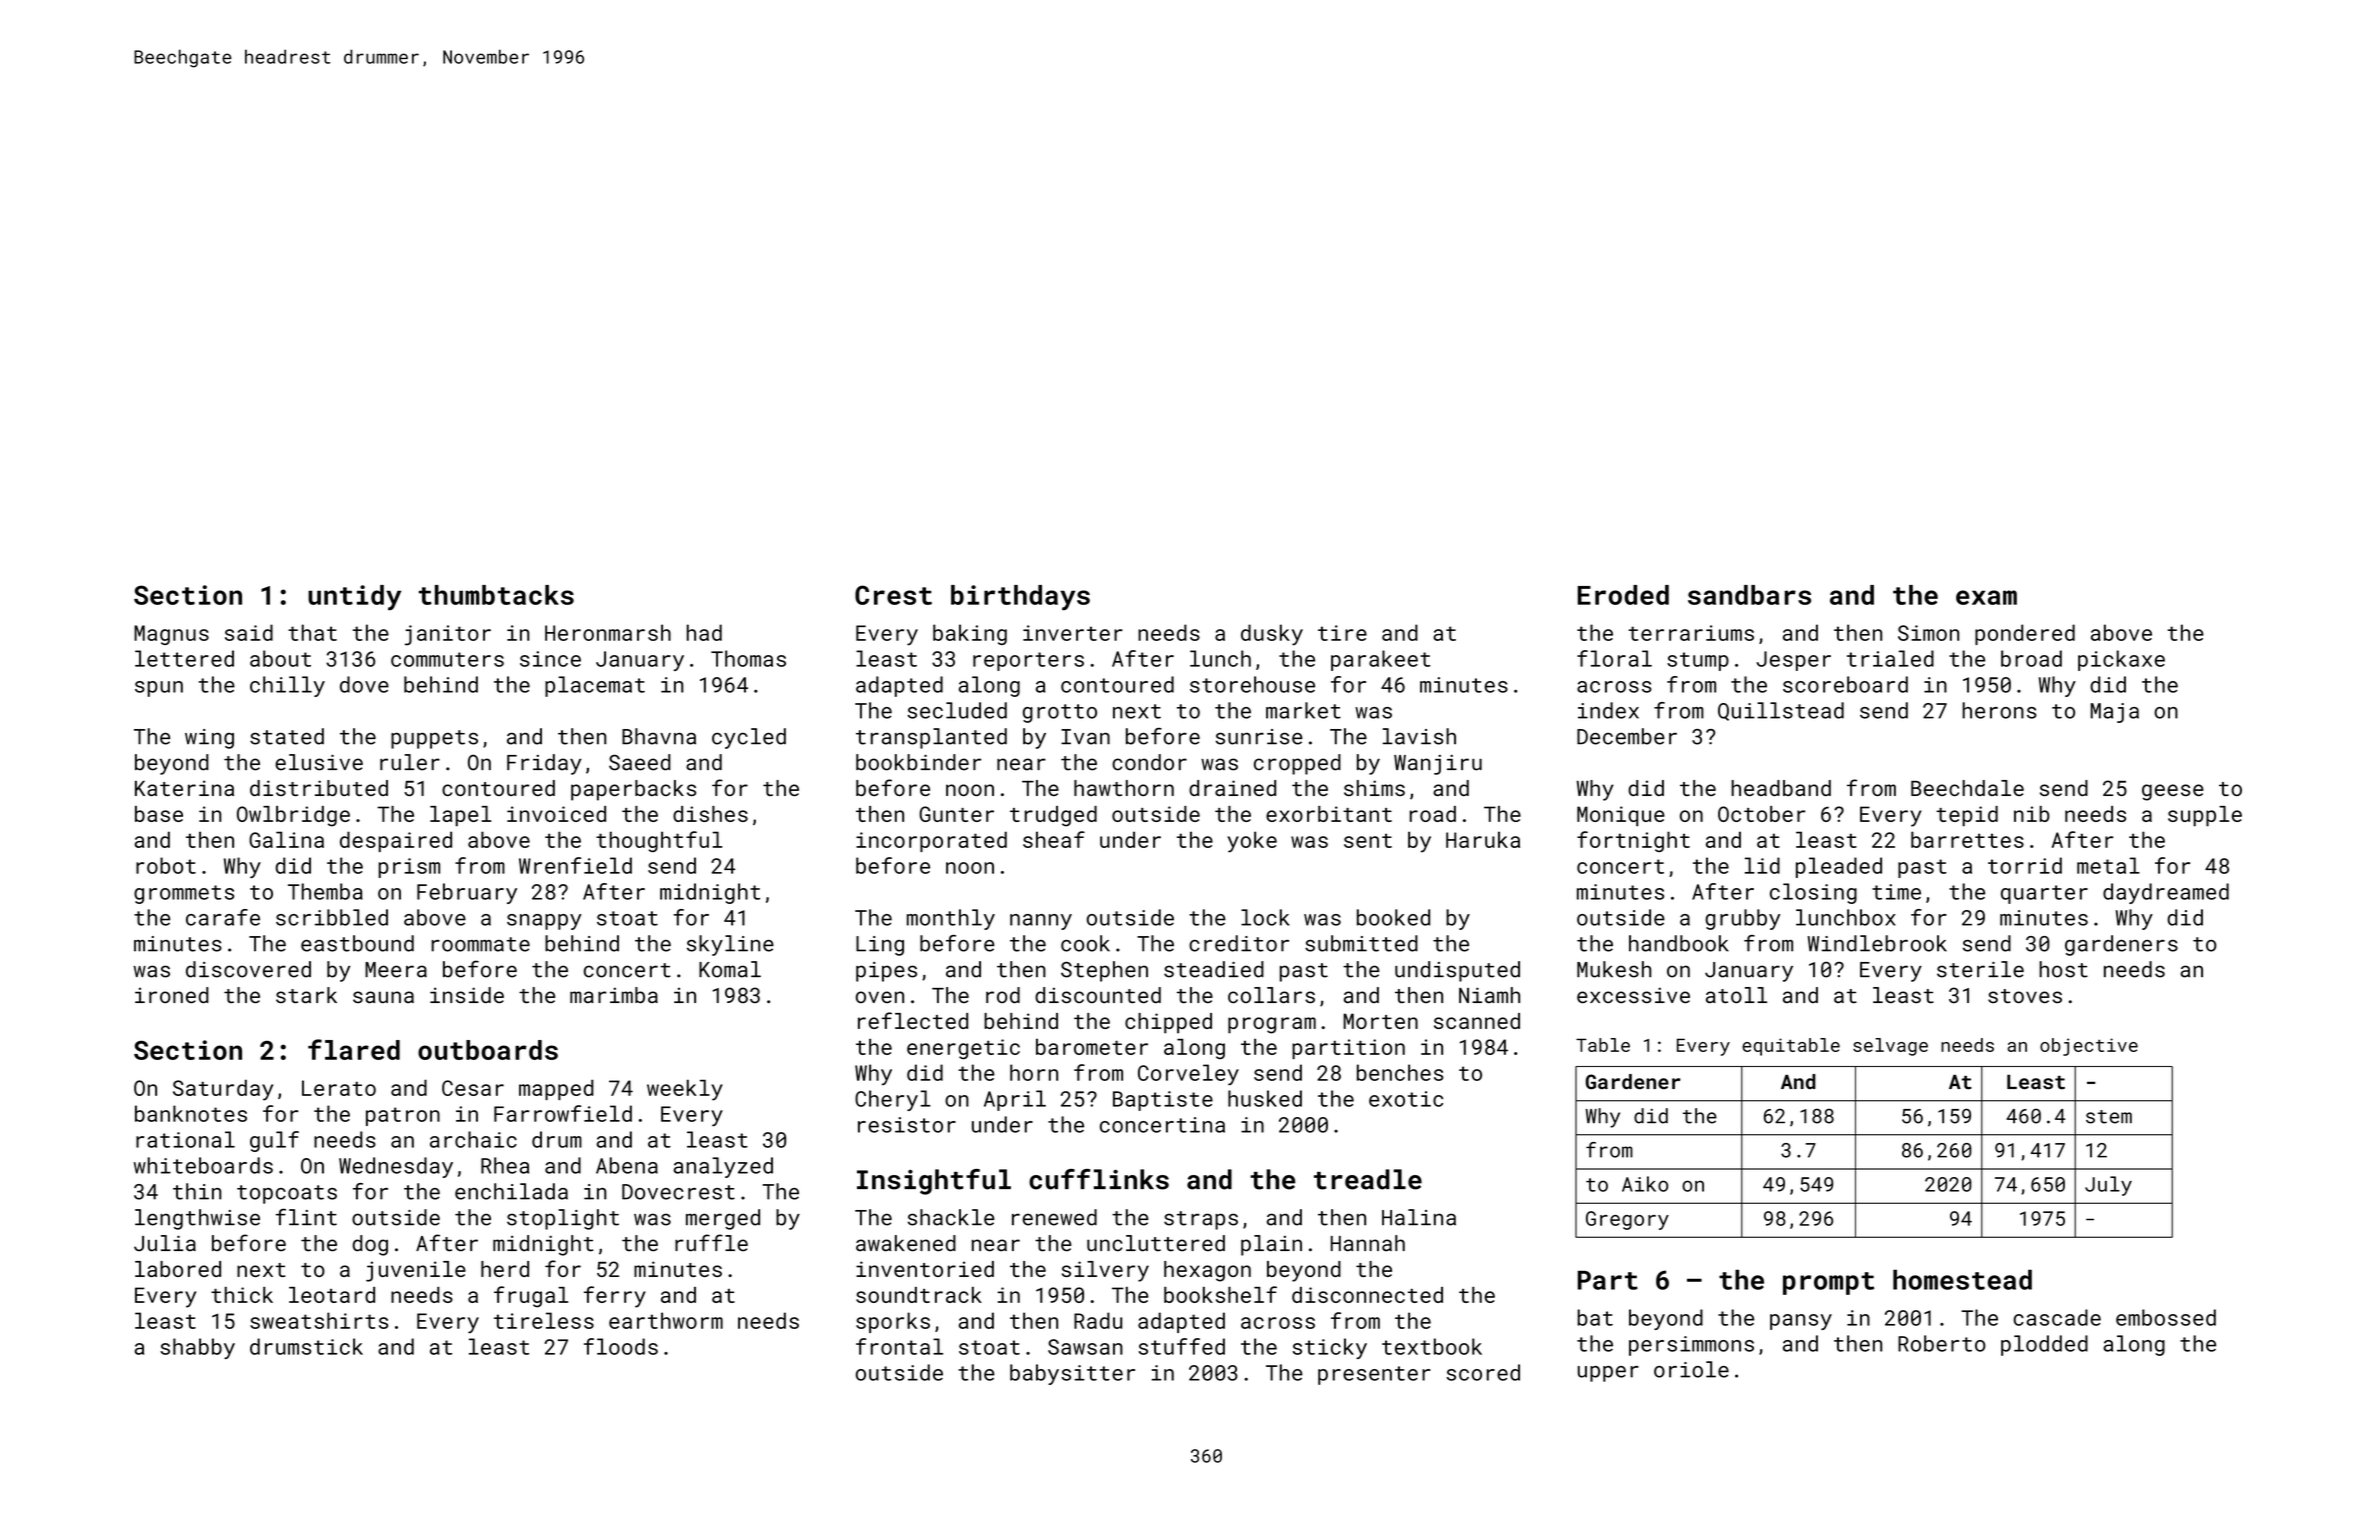 Image resolution: width=2380 pixels, height=1540 pixels. Describe the element at coordinates (1986, 597) in the document. I see `exam` at that location.
